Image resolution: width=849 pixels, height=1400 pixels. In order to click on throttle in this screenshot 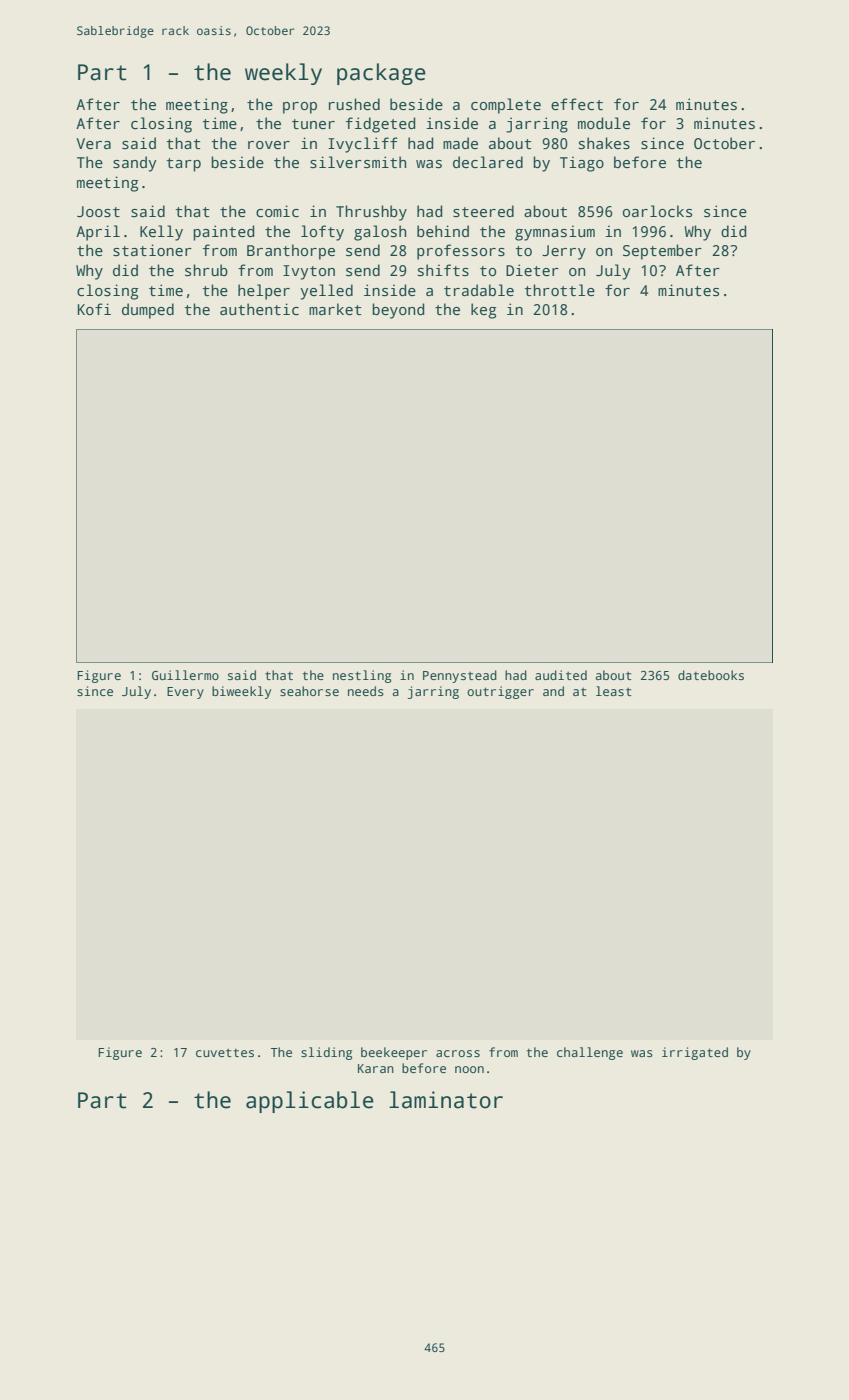, I will do `click(559, 290)`.
